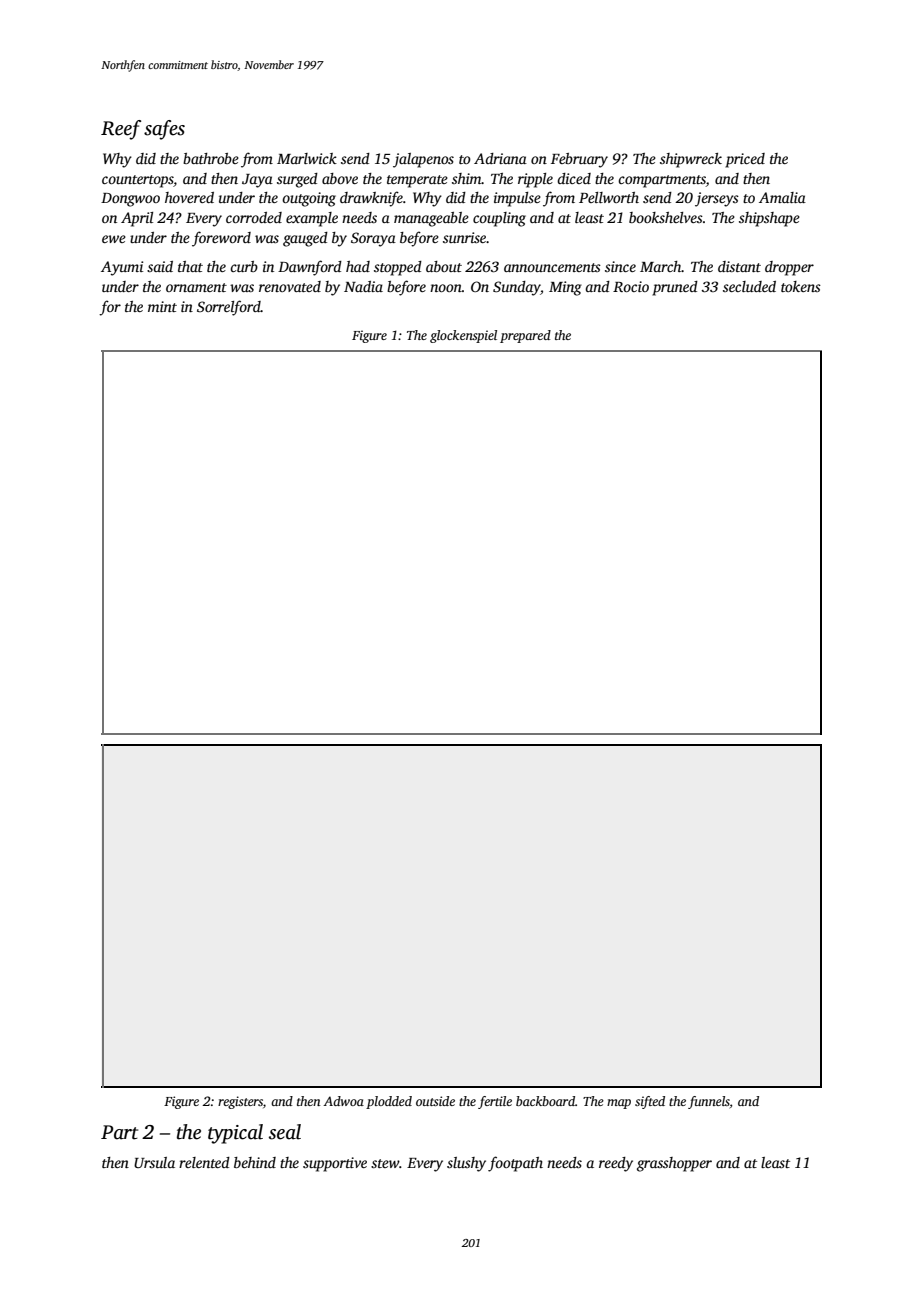  Describe the element at coordinates (154, 1162) in the screenshot. I see `Ursula` at that location.
